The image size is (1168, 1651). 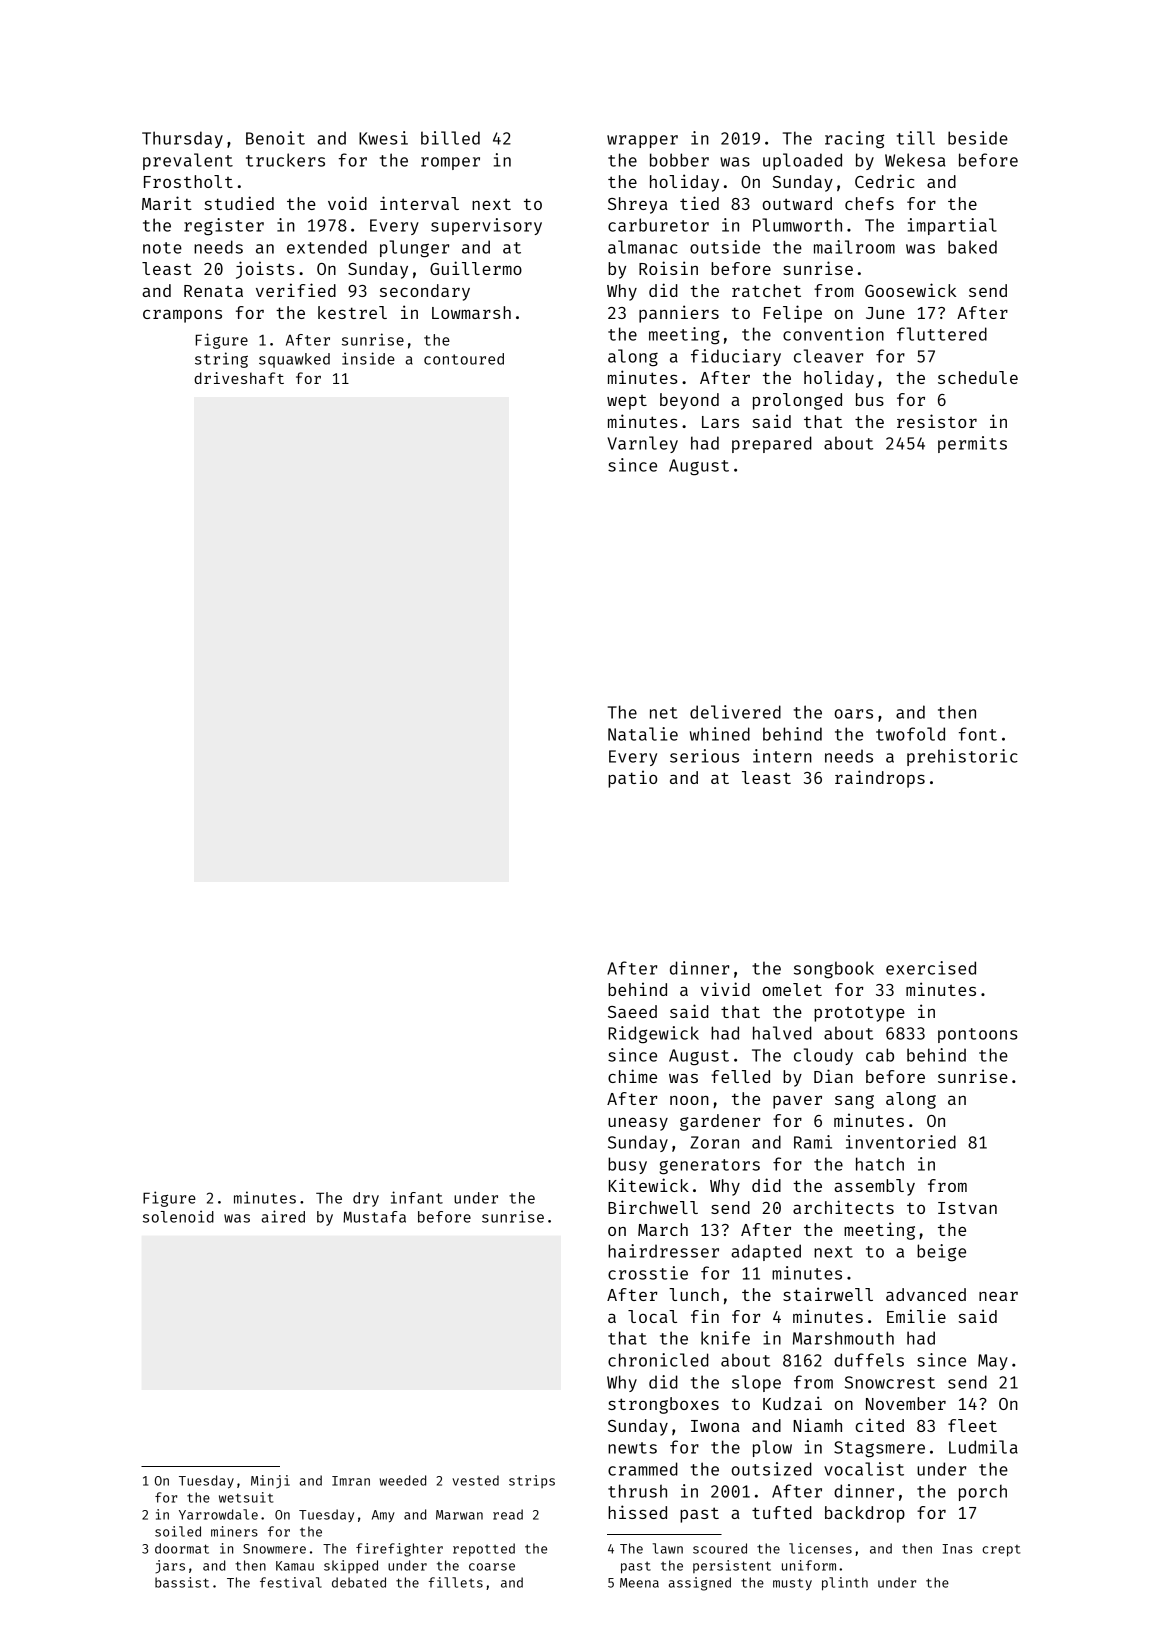 I want to click on Meena, so click(x=639, y=1583).
